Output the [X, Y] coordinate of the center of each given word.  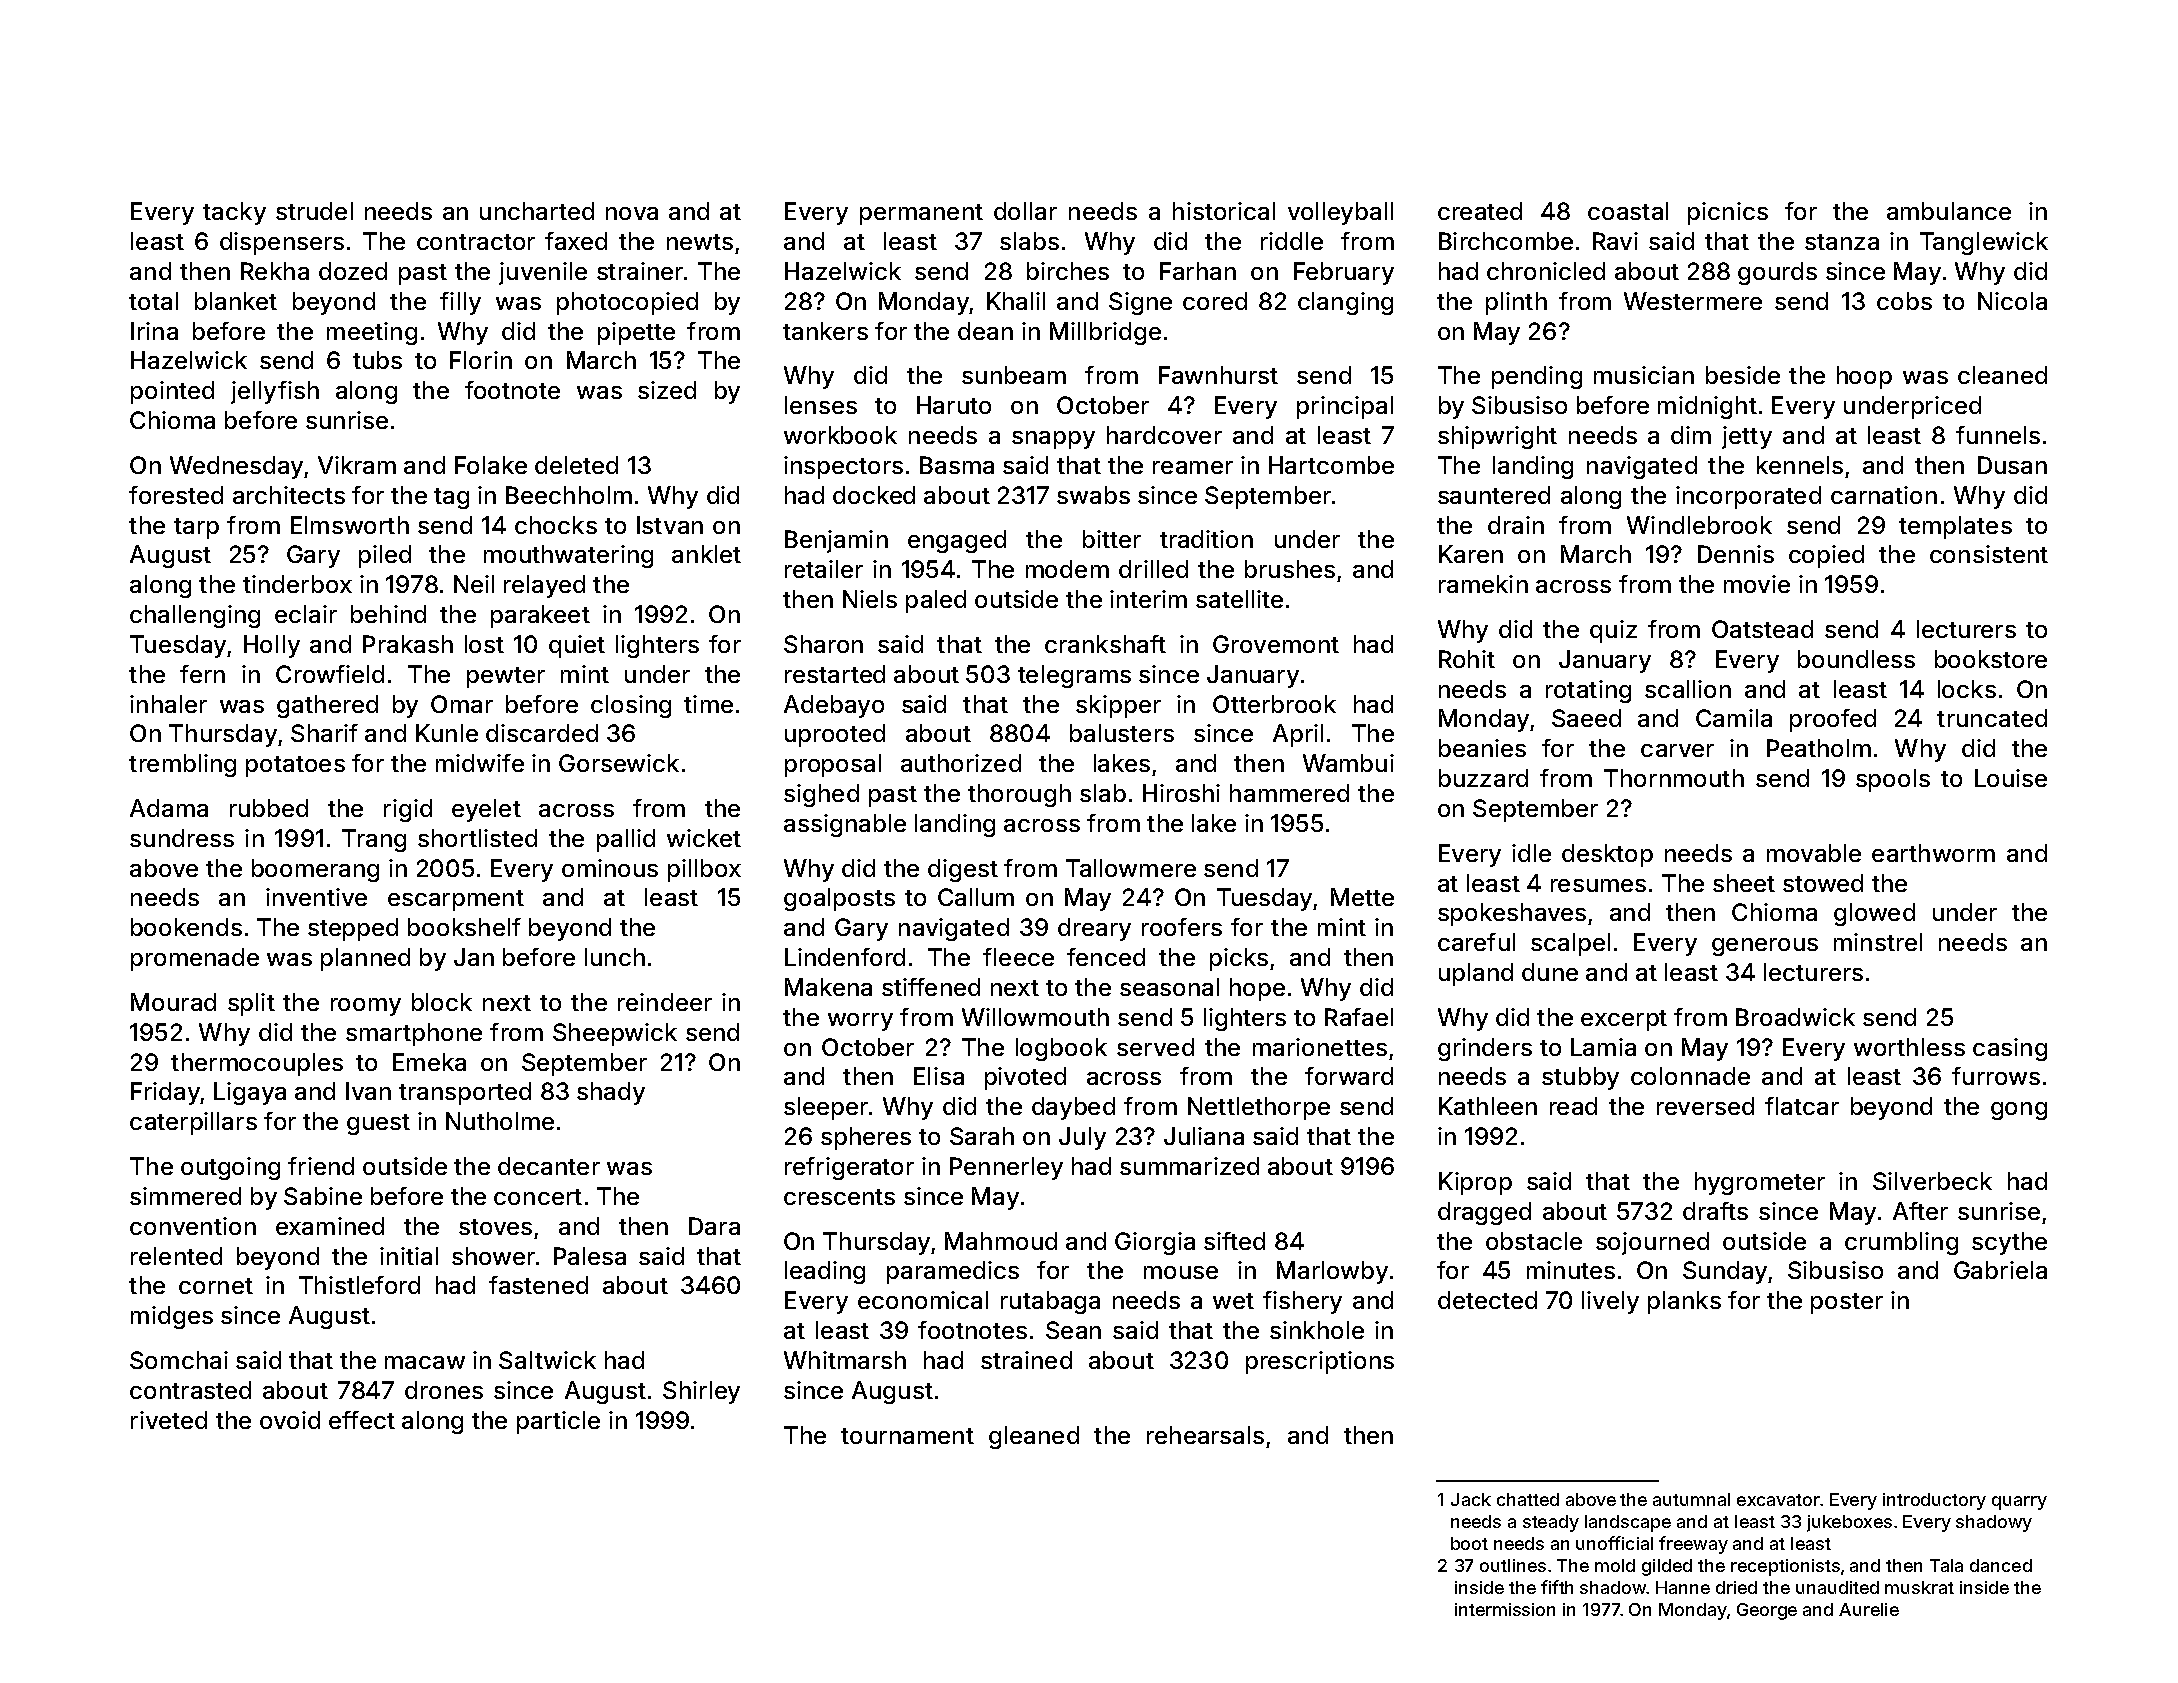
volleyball [1340, 213]
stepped [353, 929]
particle [558, 1422]
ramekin [1483, 584]
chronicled [1546, 271]
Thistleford [359, 1285]
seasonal [1169, 987]
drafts [1715, 1211]
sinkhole [1317, 1330]
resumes [1598, 885]
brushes [1290, 569]
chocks [556, 525]
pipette [636, 333]
